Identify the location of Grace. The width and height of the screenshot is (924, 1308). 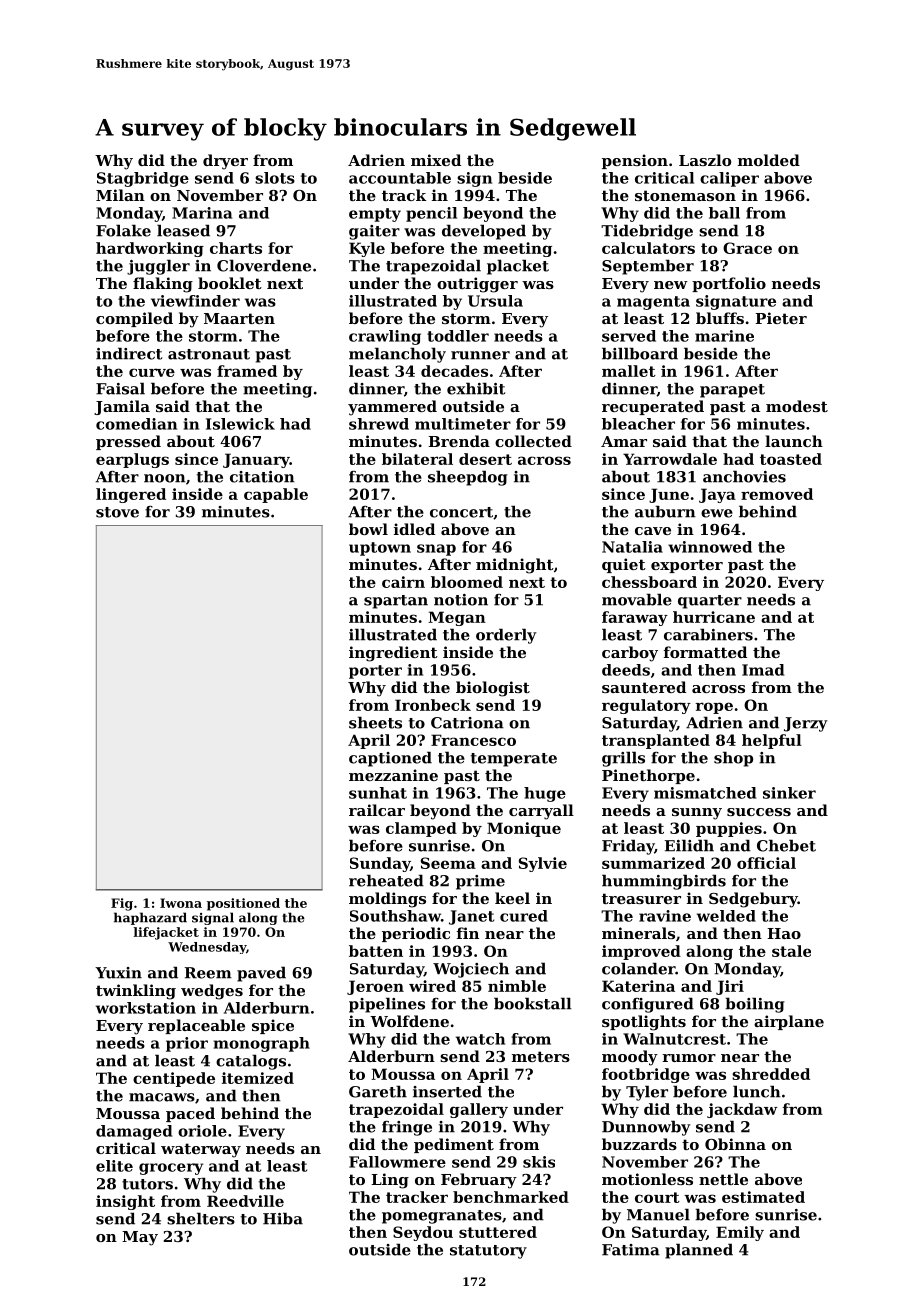
(747, 248).
